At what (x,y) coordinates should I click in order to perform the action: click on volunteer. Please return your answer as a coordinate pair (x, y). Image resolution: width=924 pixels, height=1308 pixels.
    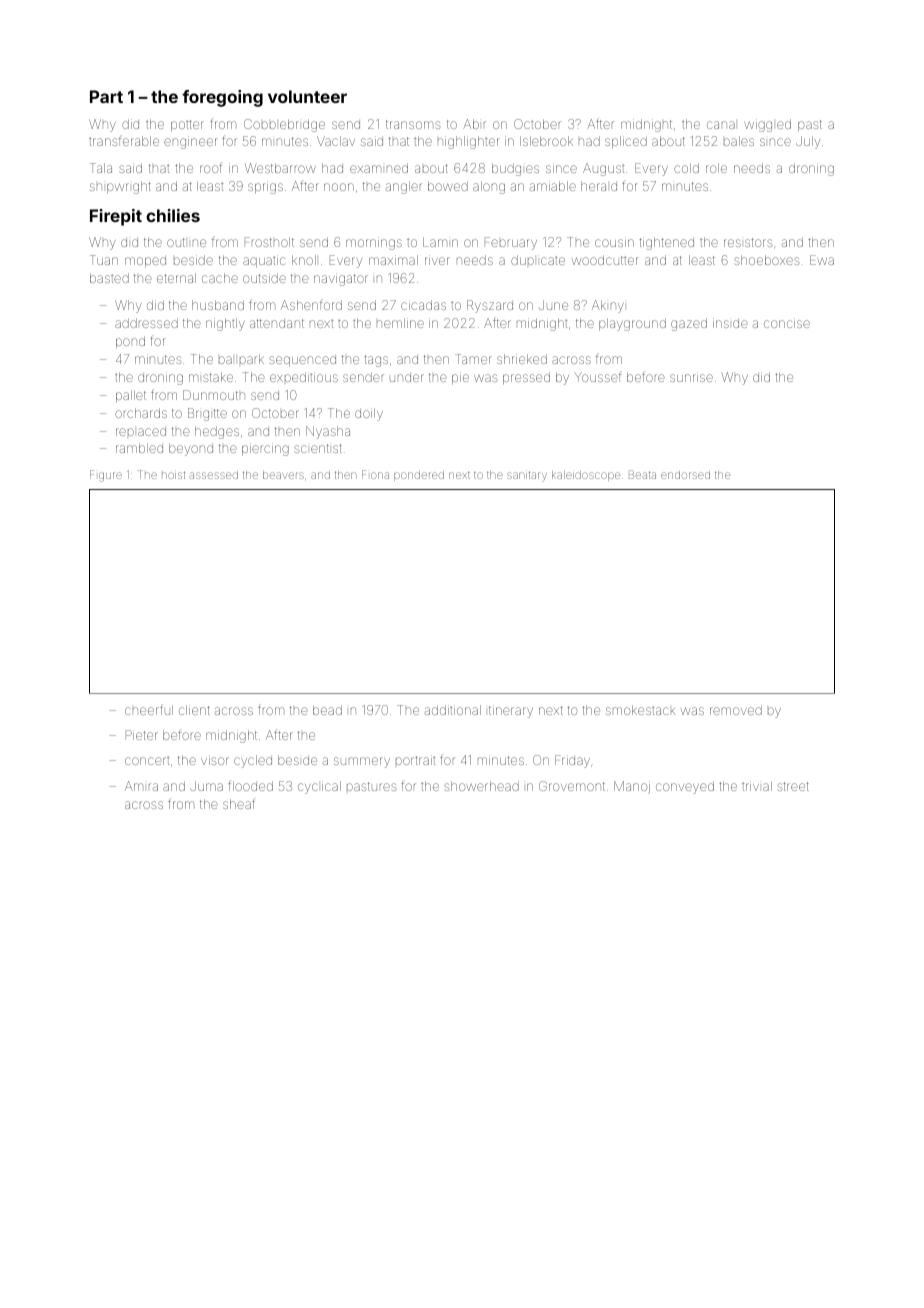
    Looking at the image, I should click on (307, 96).
